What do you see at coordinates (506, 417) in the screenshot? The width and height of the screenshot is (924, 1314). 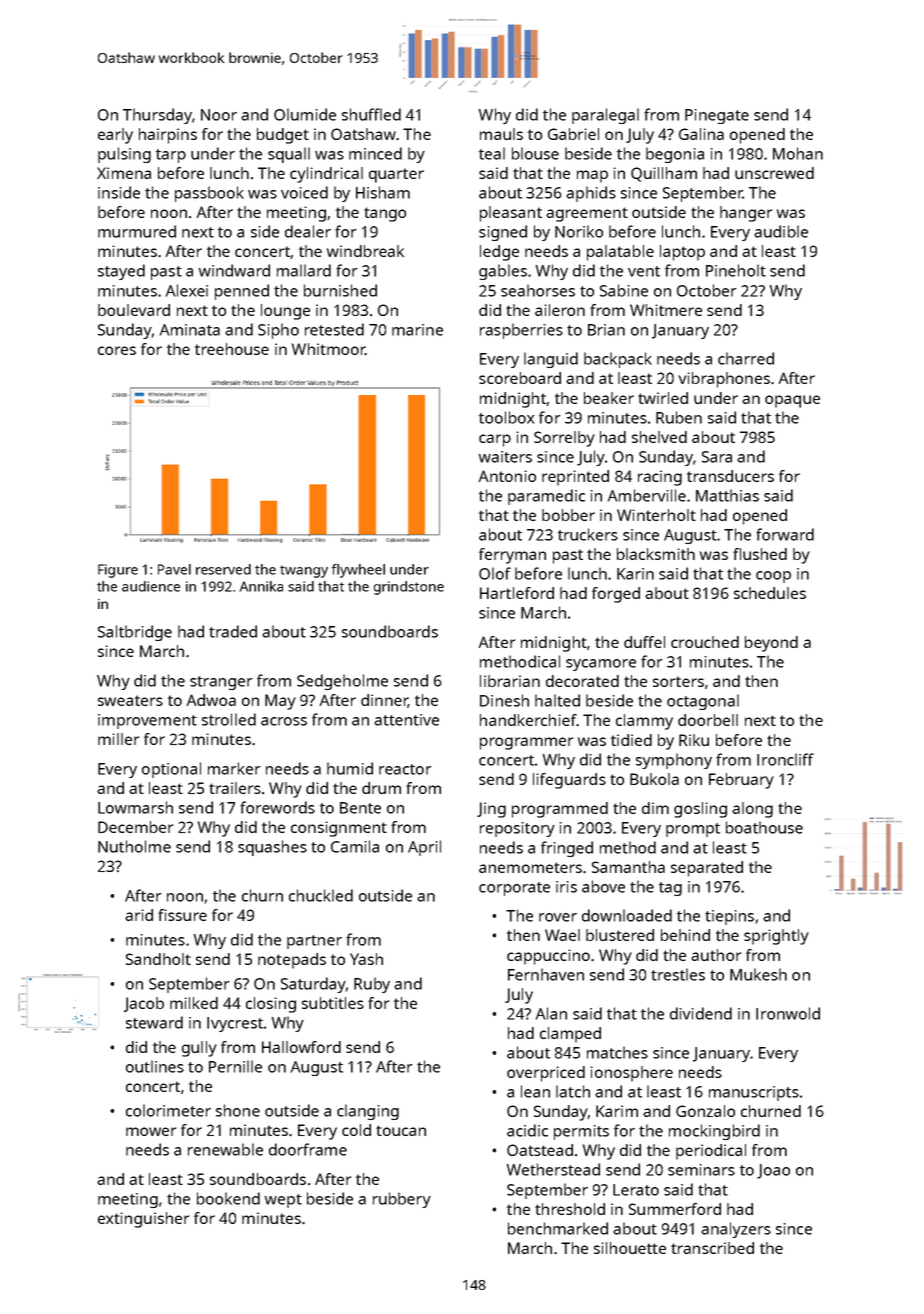 I see `toolbox` at bounding box center [506, 417].
